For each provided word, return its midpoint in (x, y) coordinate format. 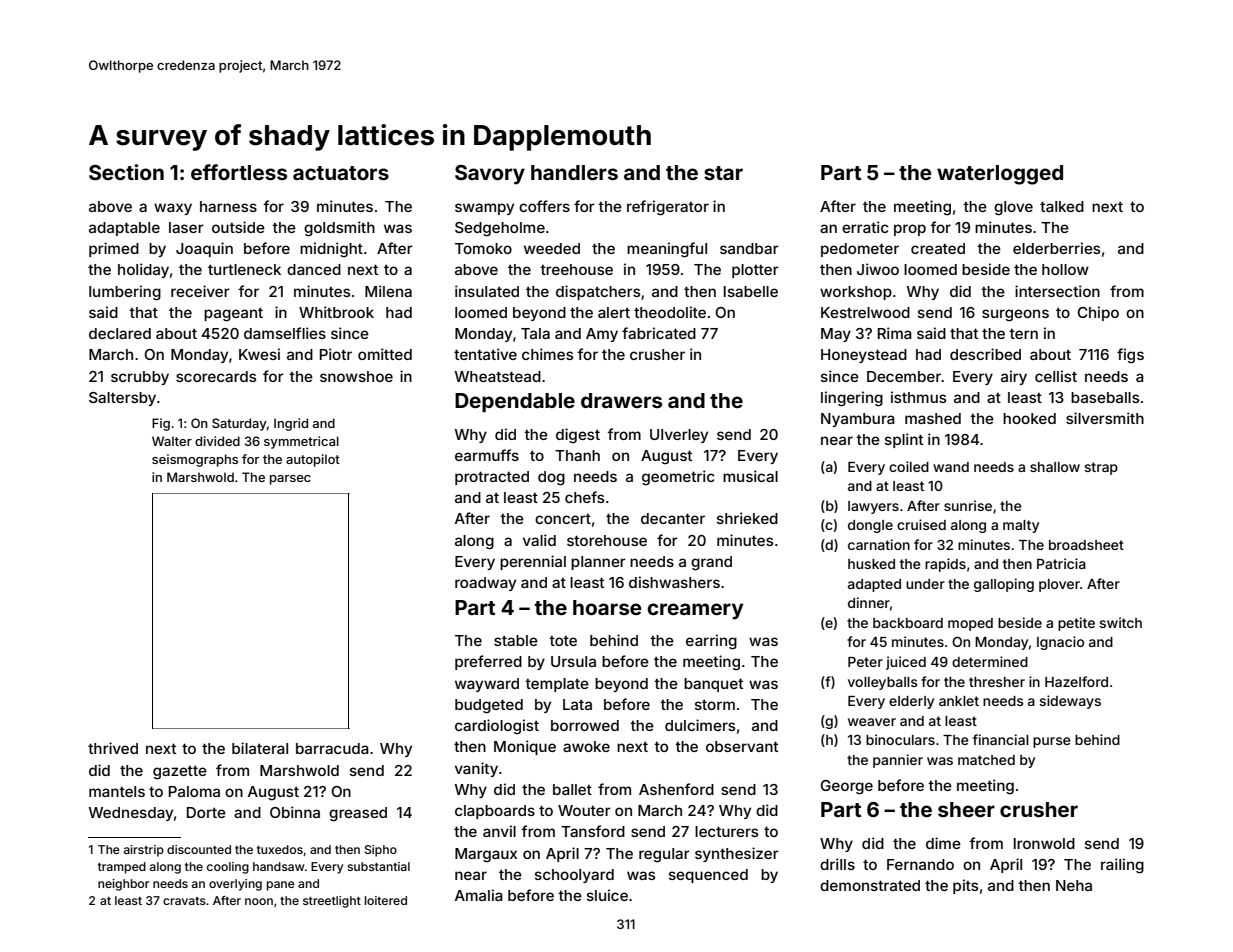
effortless (239, 172)
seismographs (195, 460)
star (723, 173)
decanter (673, 518)
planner (598, 563)
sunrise (968, 505)
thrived (113, 748)
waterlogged (1000, 175)
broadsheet (1086, 545)
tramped (122, 868)
